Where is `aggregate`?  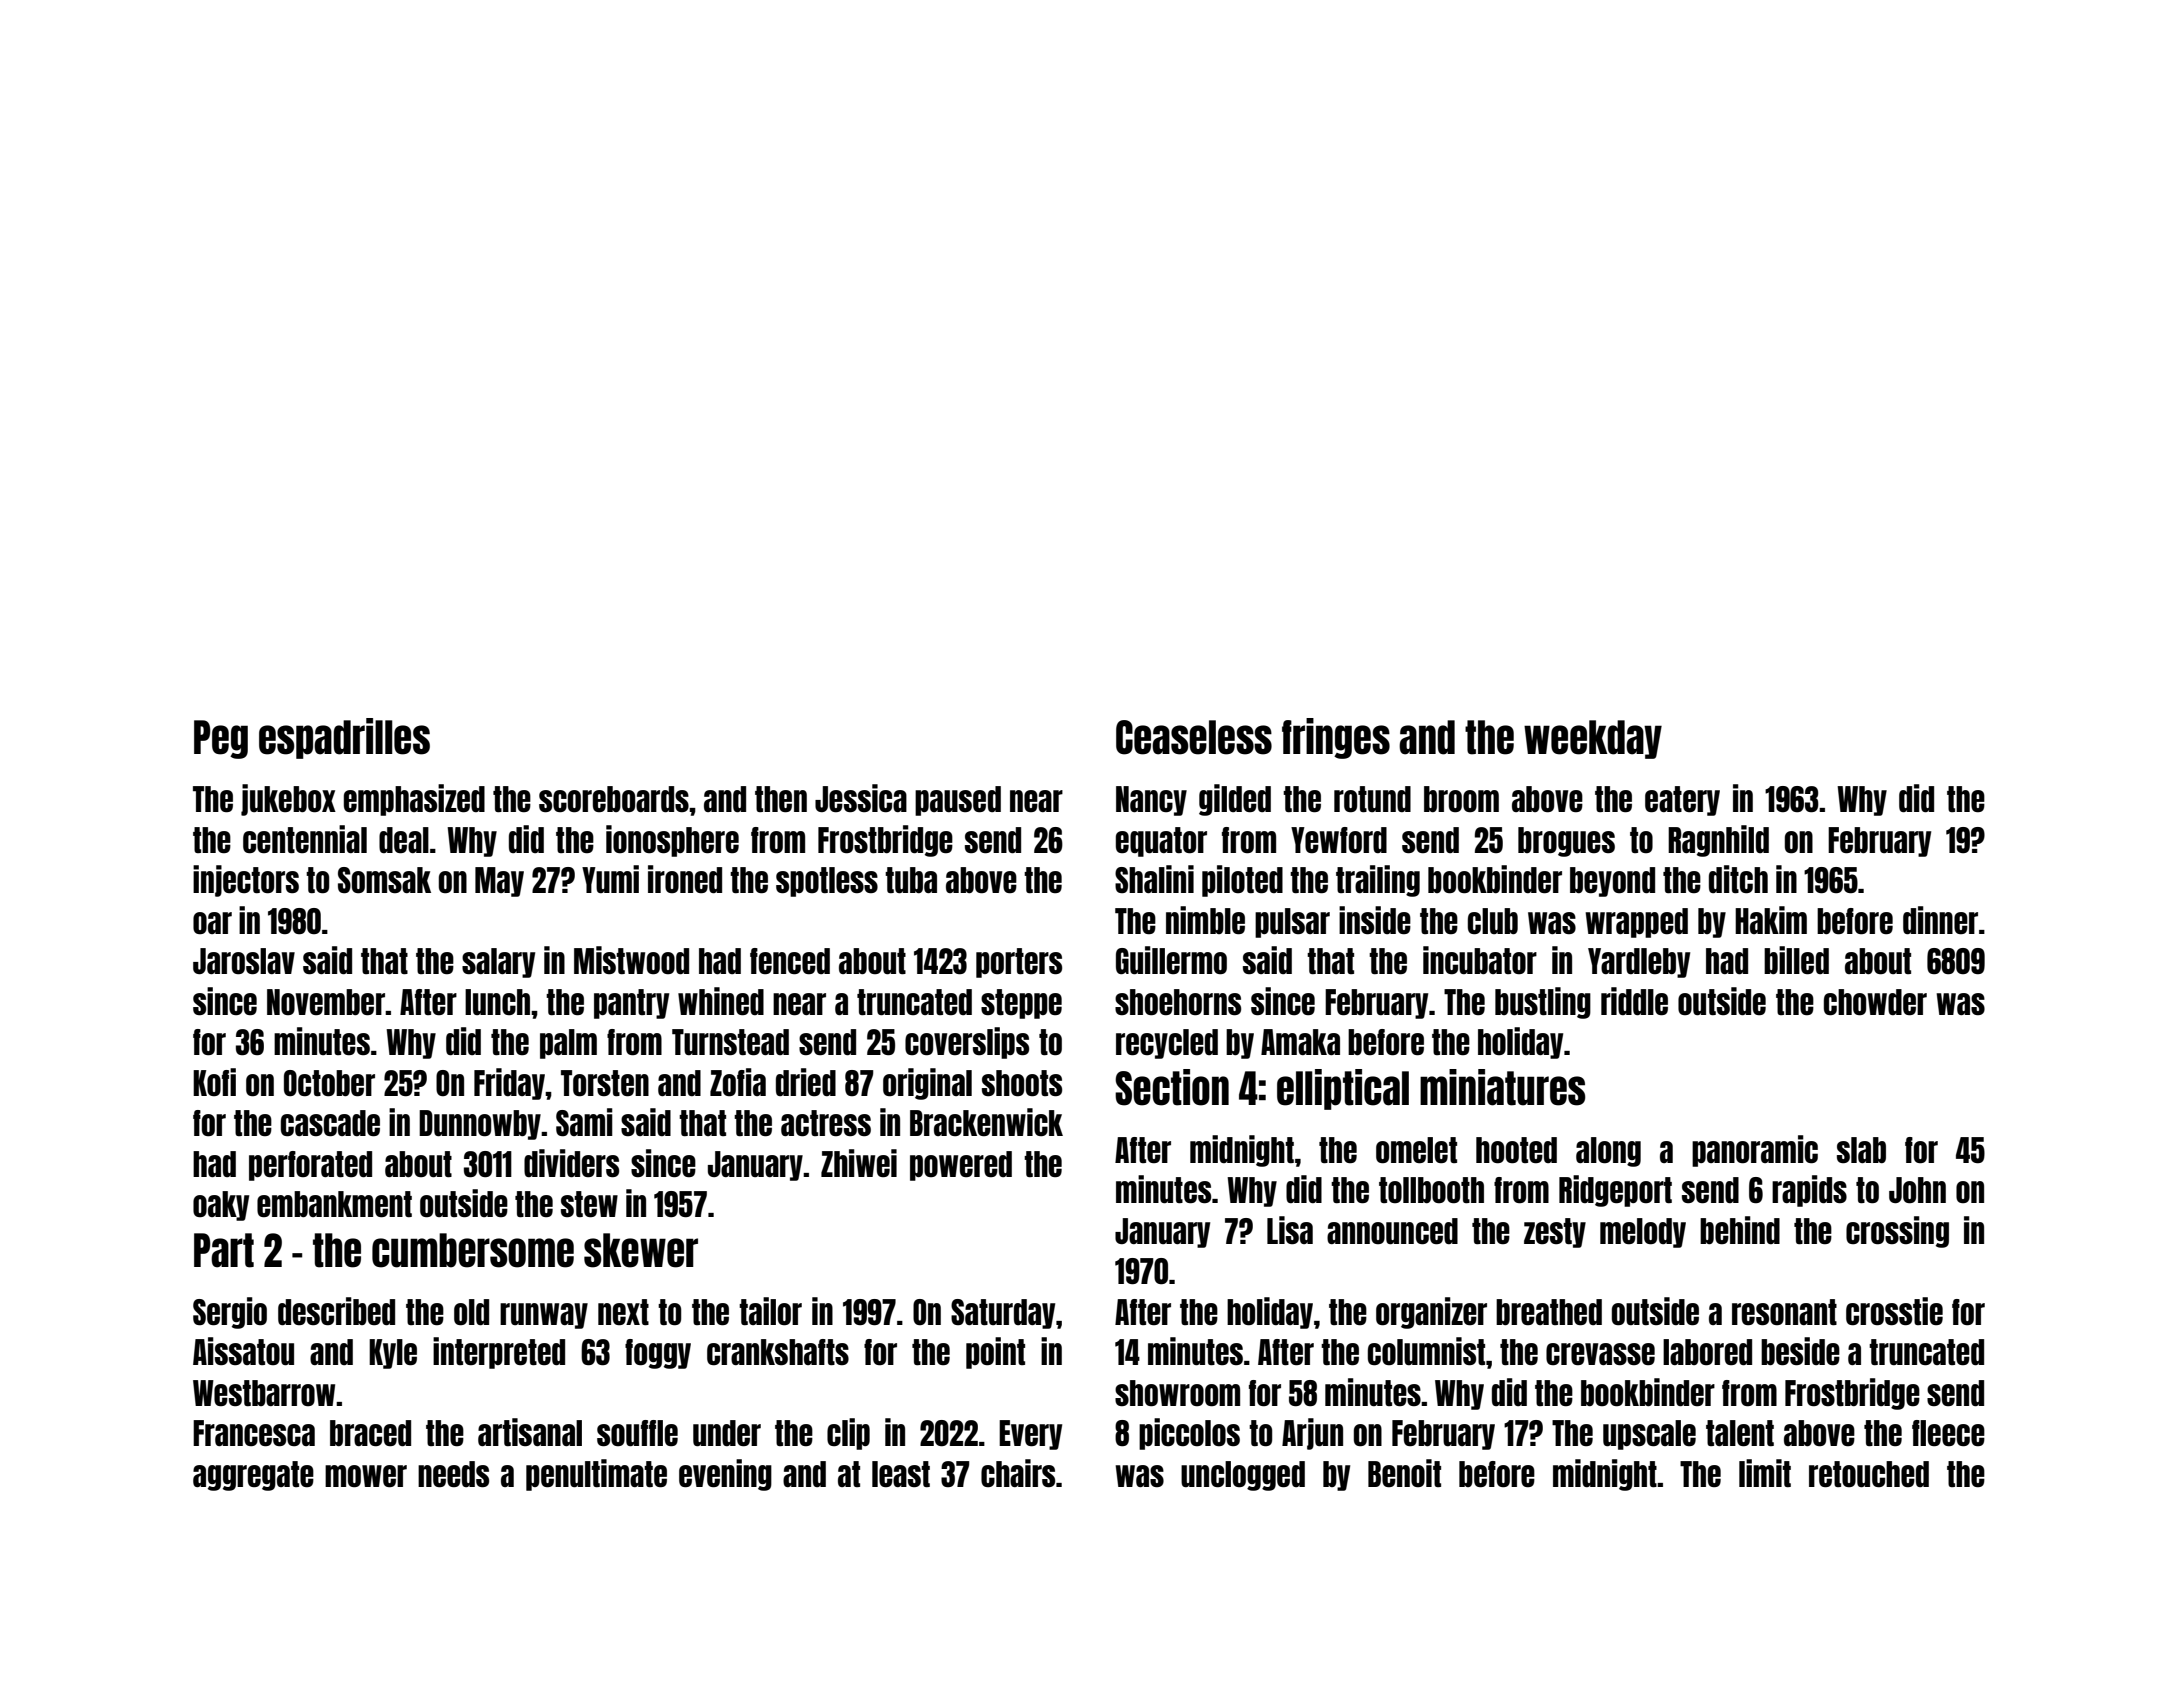
aggregate is located at coordinates (253, 1476).
